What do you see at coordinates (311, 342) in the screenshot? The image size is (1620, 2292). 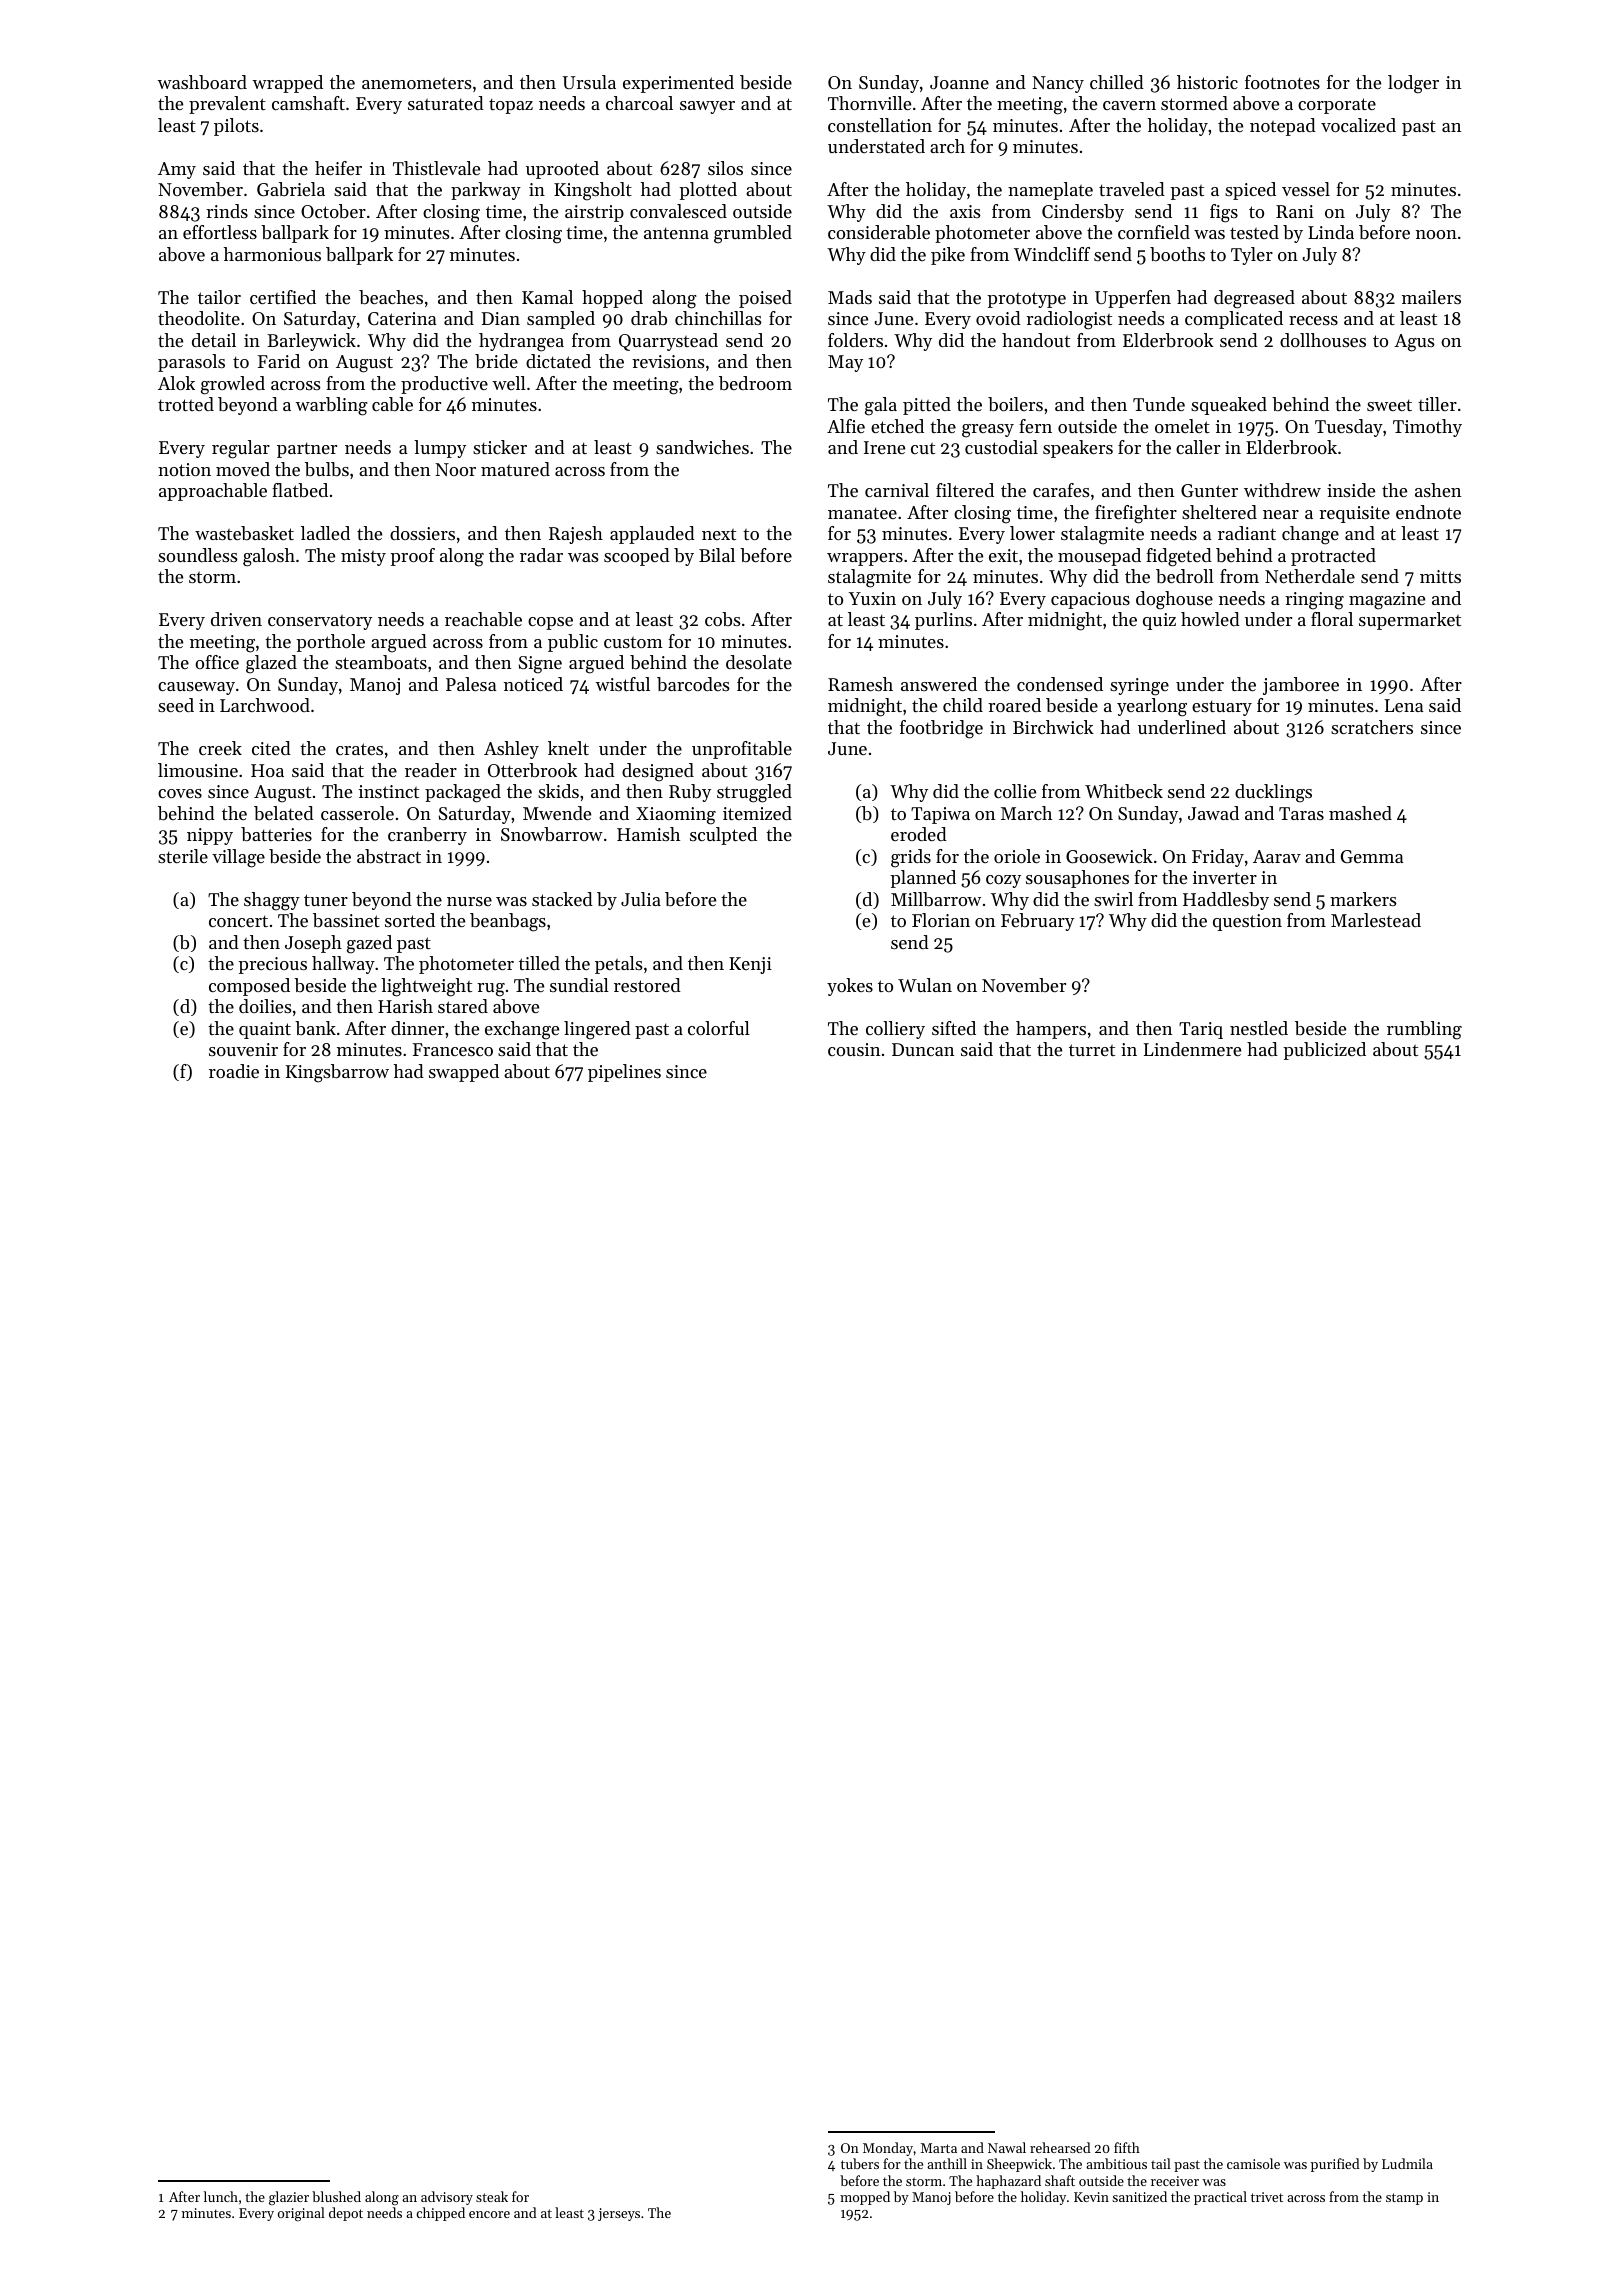 I see `Barleywick` at bounding box center [311, 342].
